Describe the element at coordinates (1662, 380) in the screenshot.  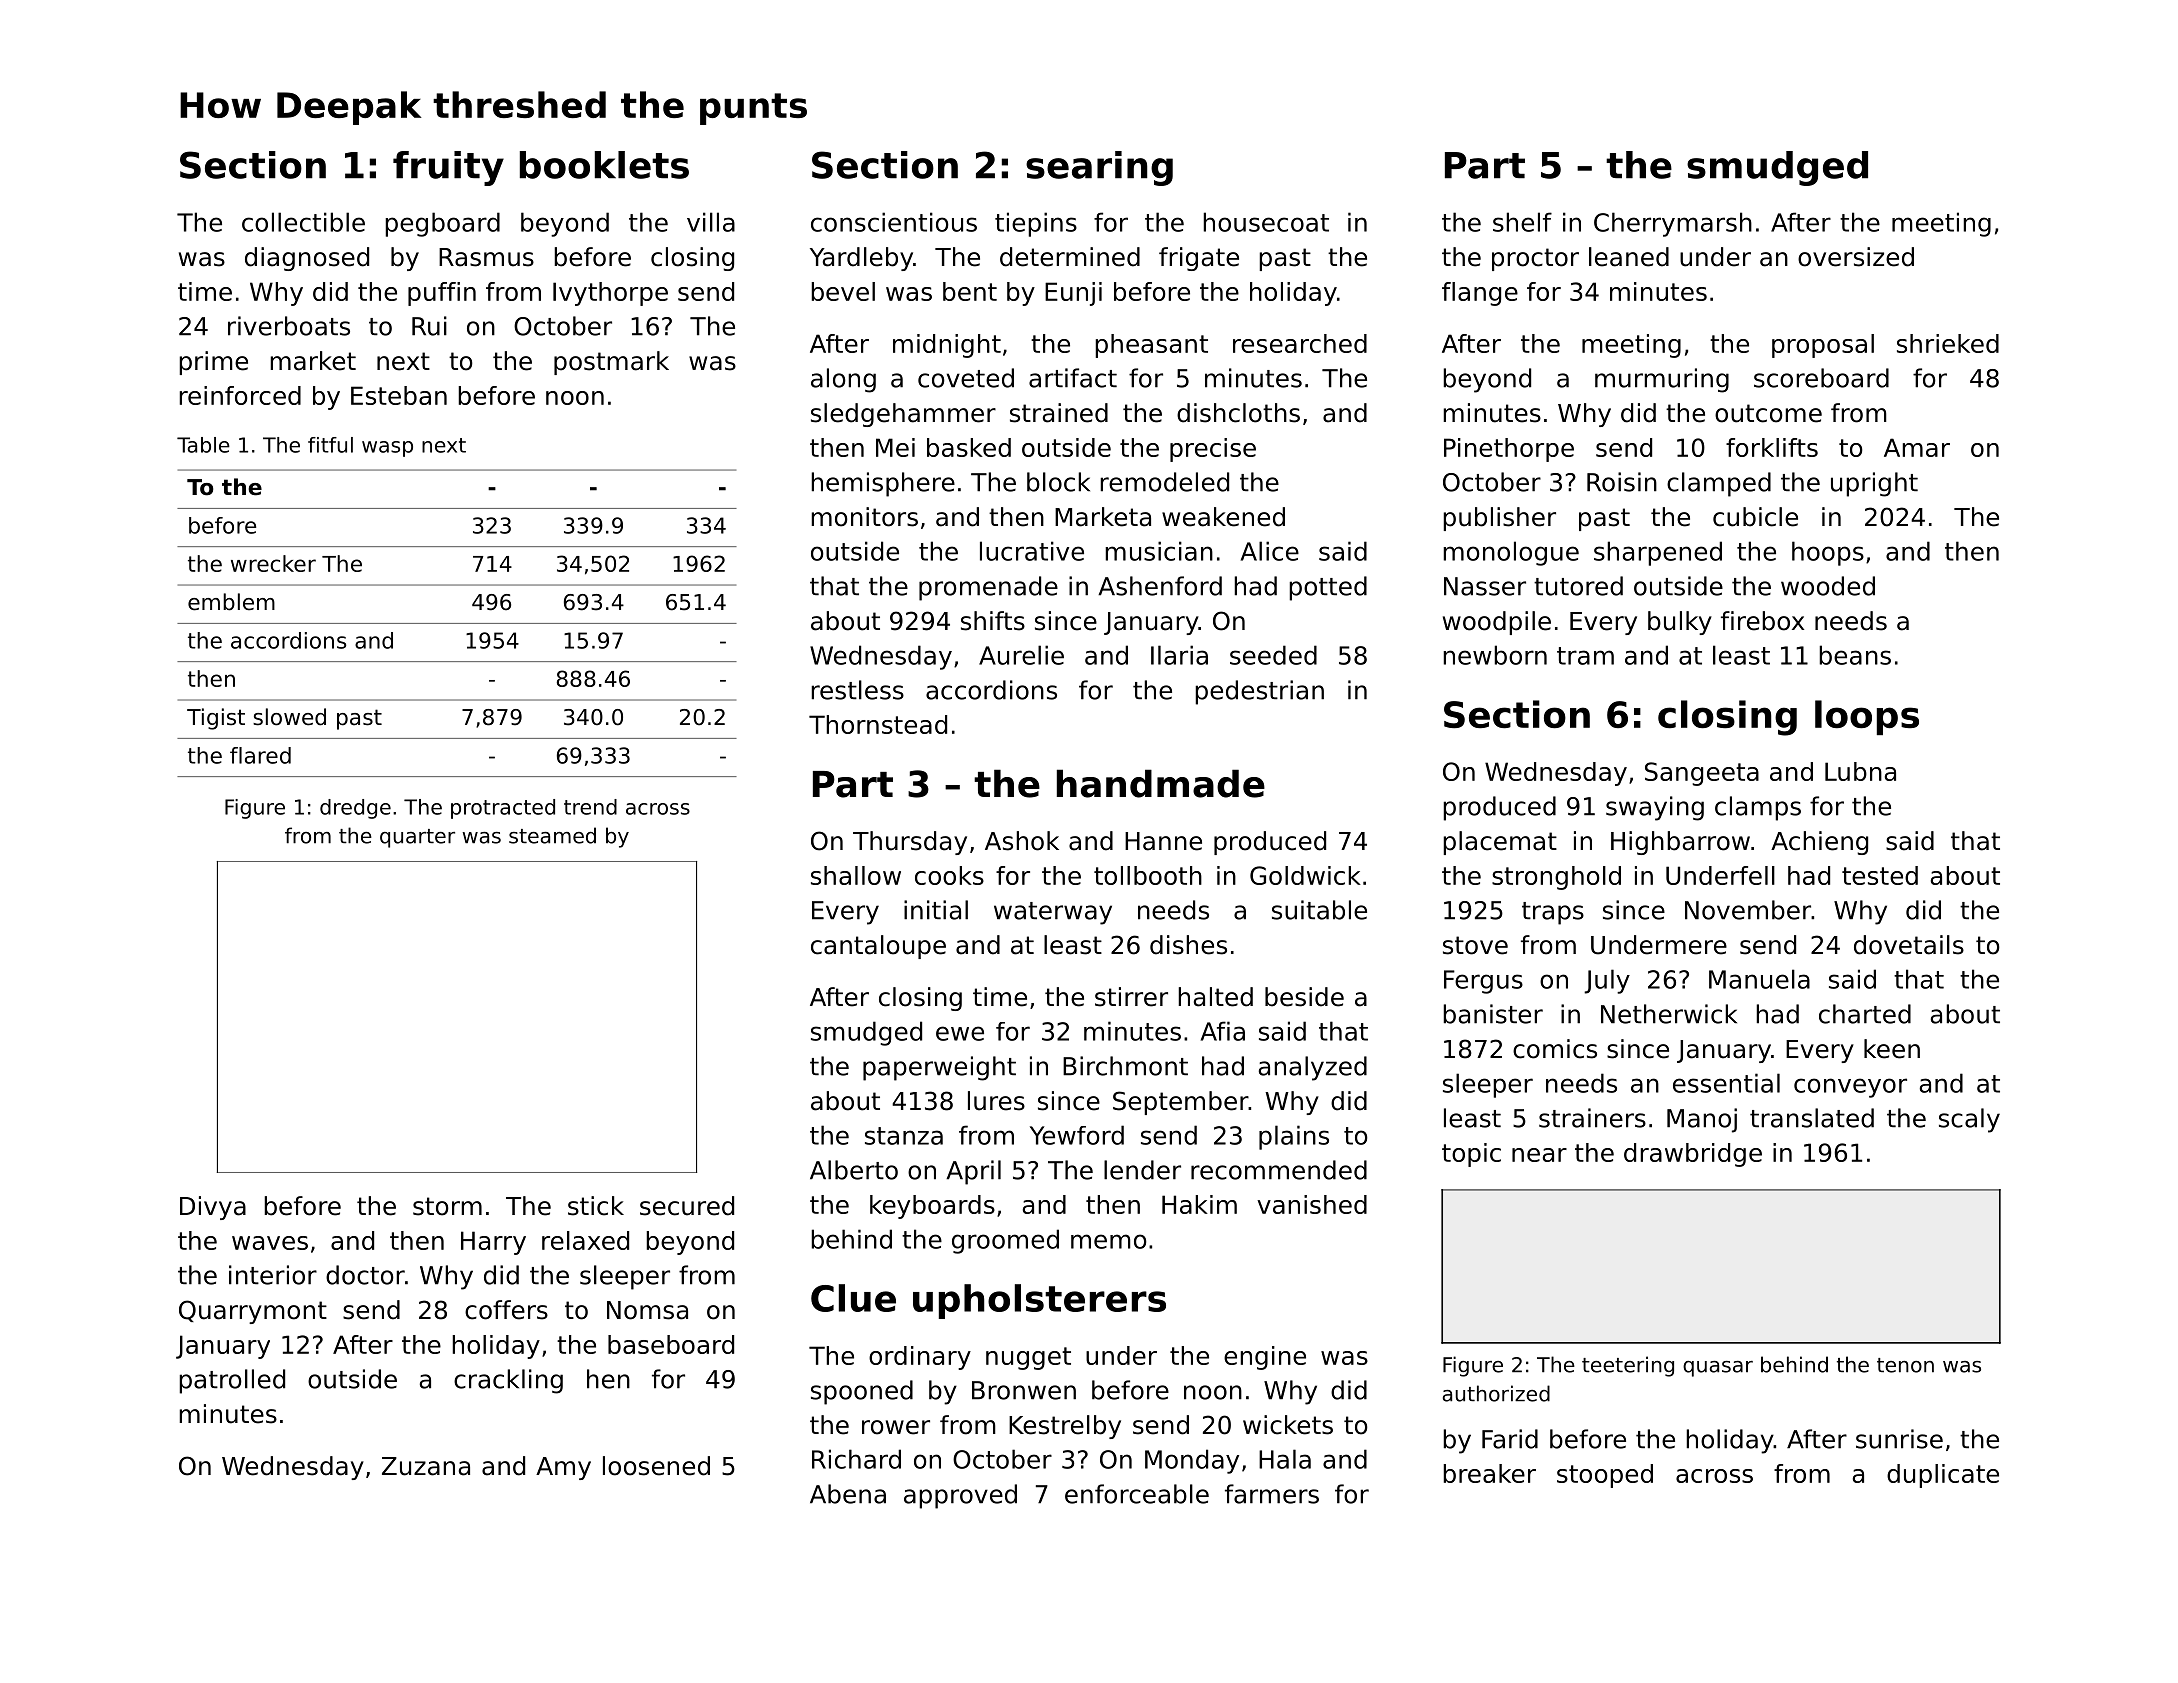
I see `murmuring` at that location.
